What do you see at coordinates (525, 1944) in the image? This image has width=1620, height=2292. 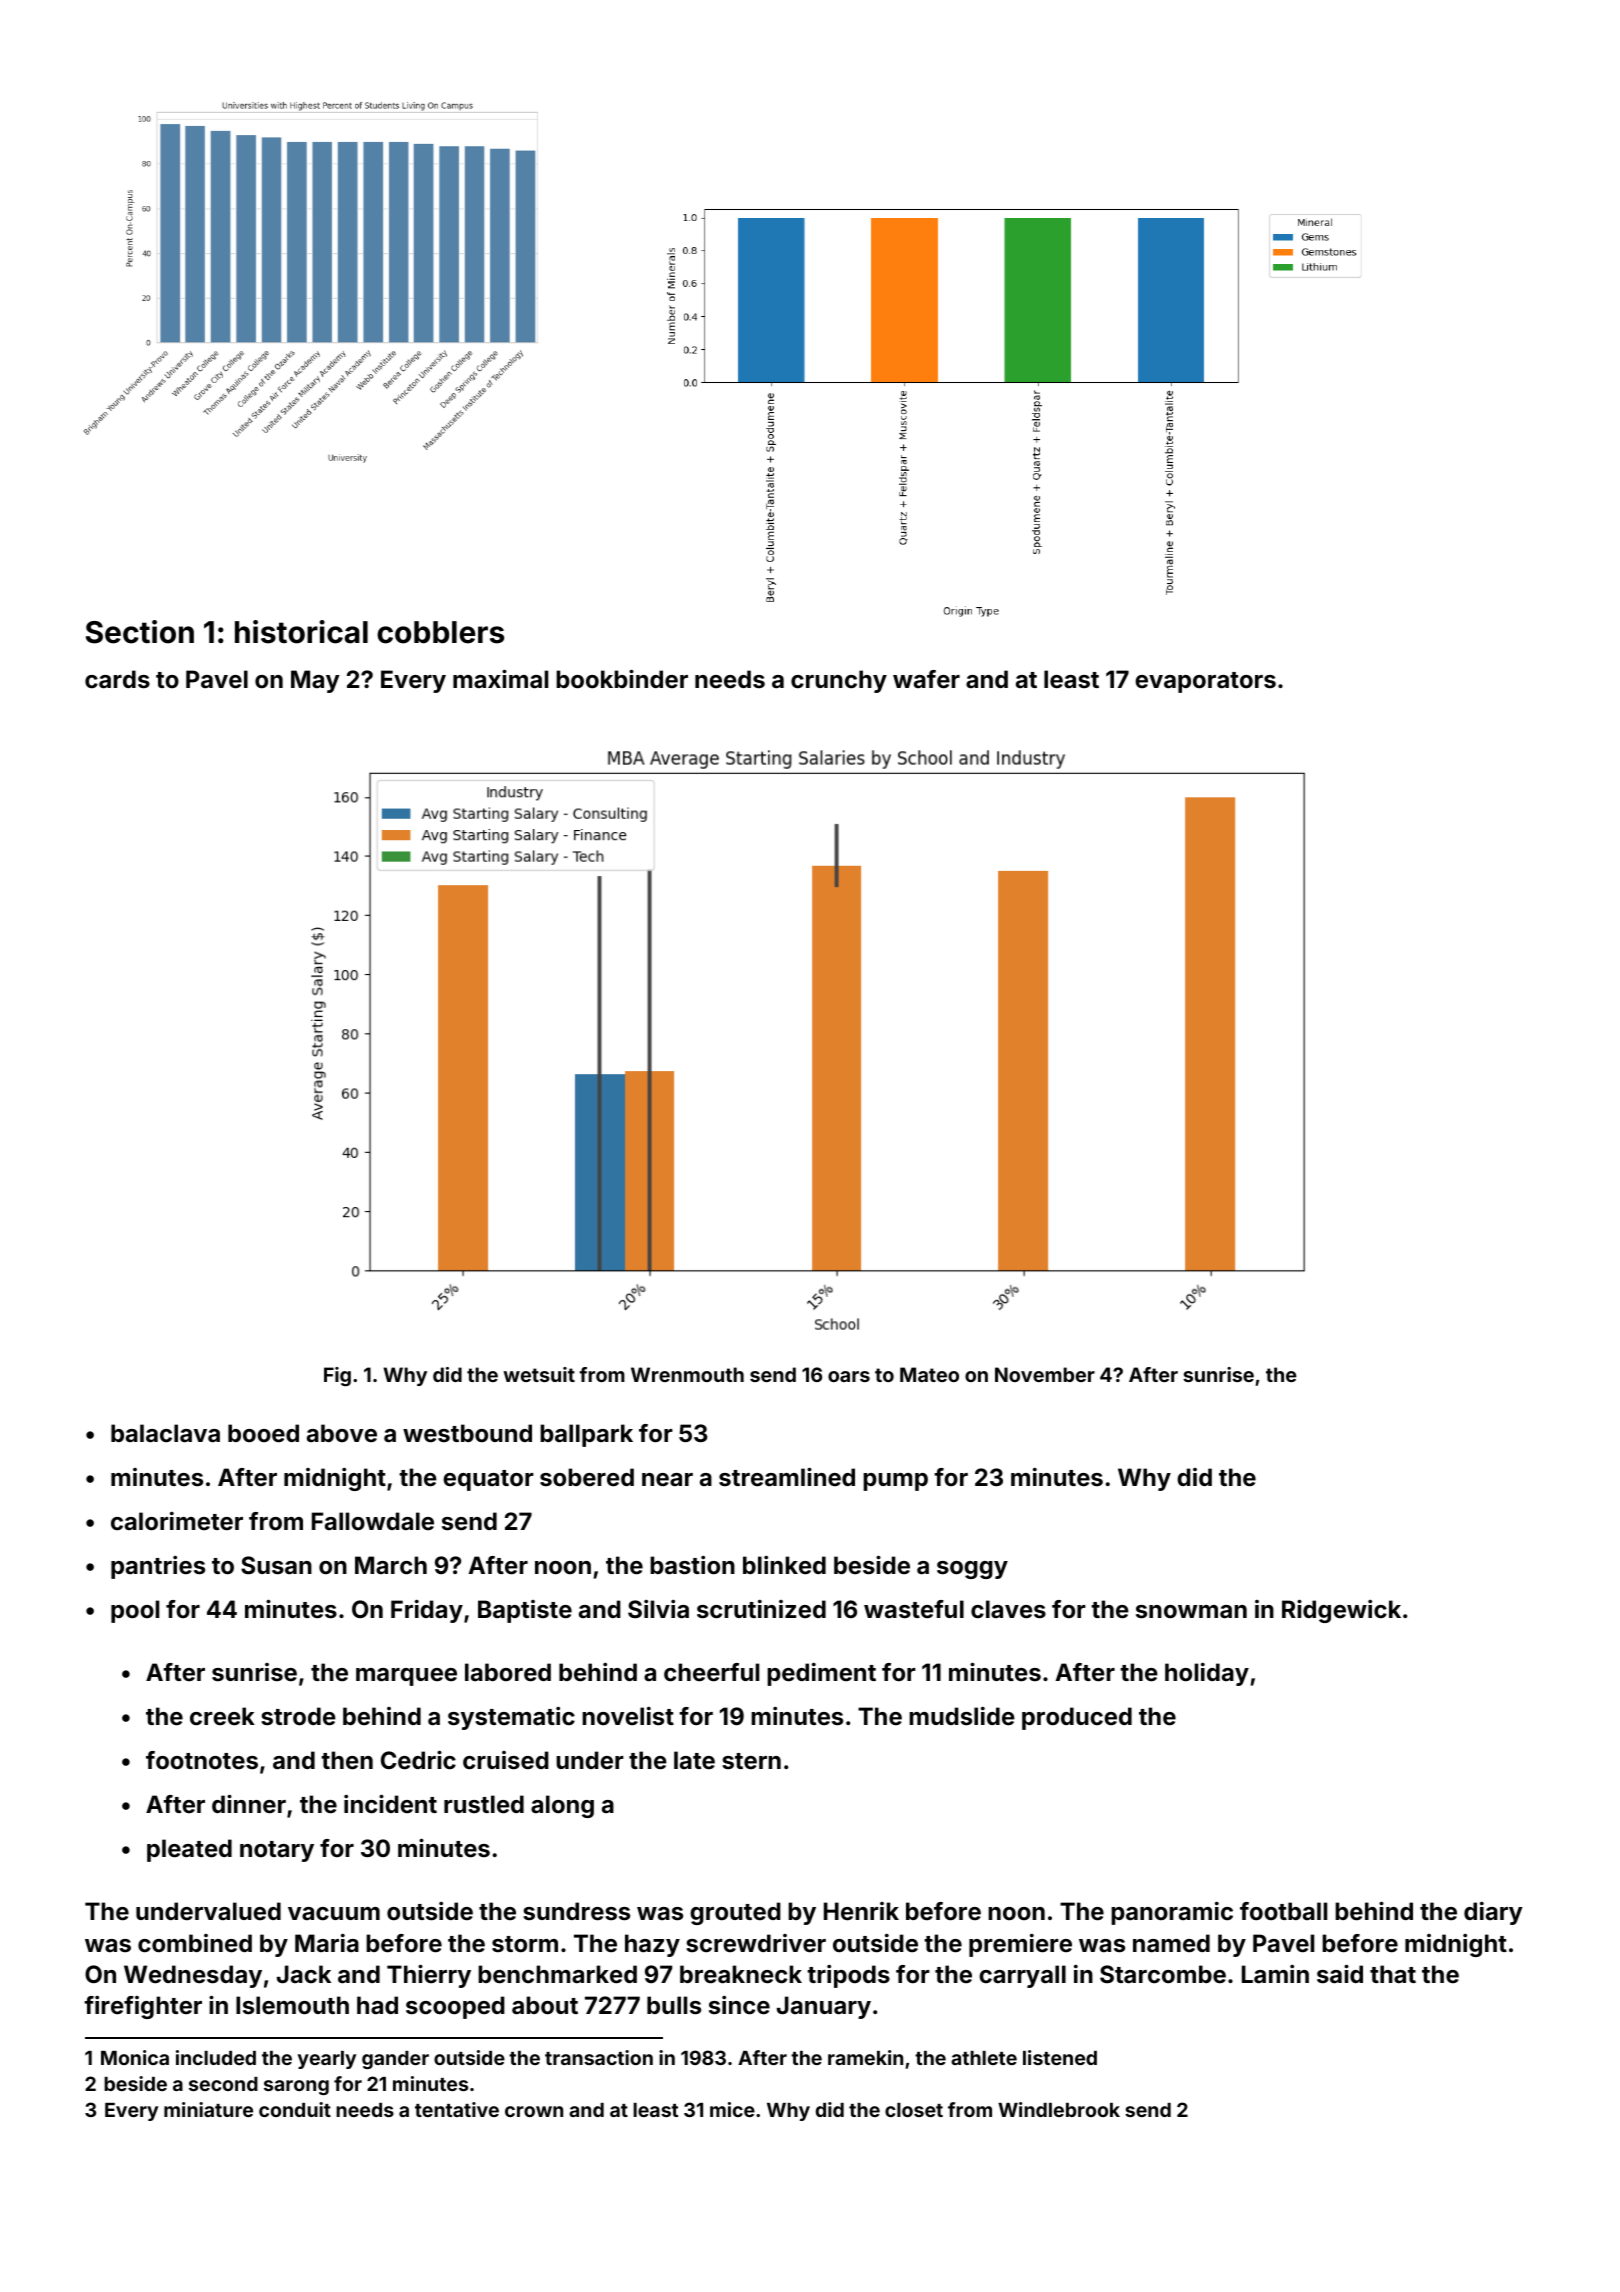 I see `storm` at bounding box center [525, 1944].
